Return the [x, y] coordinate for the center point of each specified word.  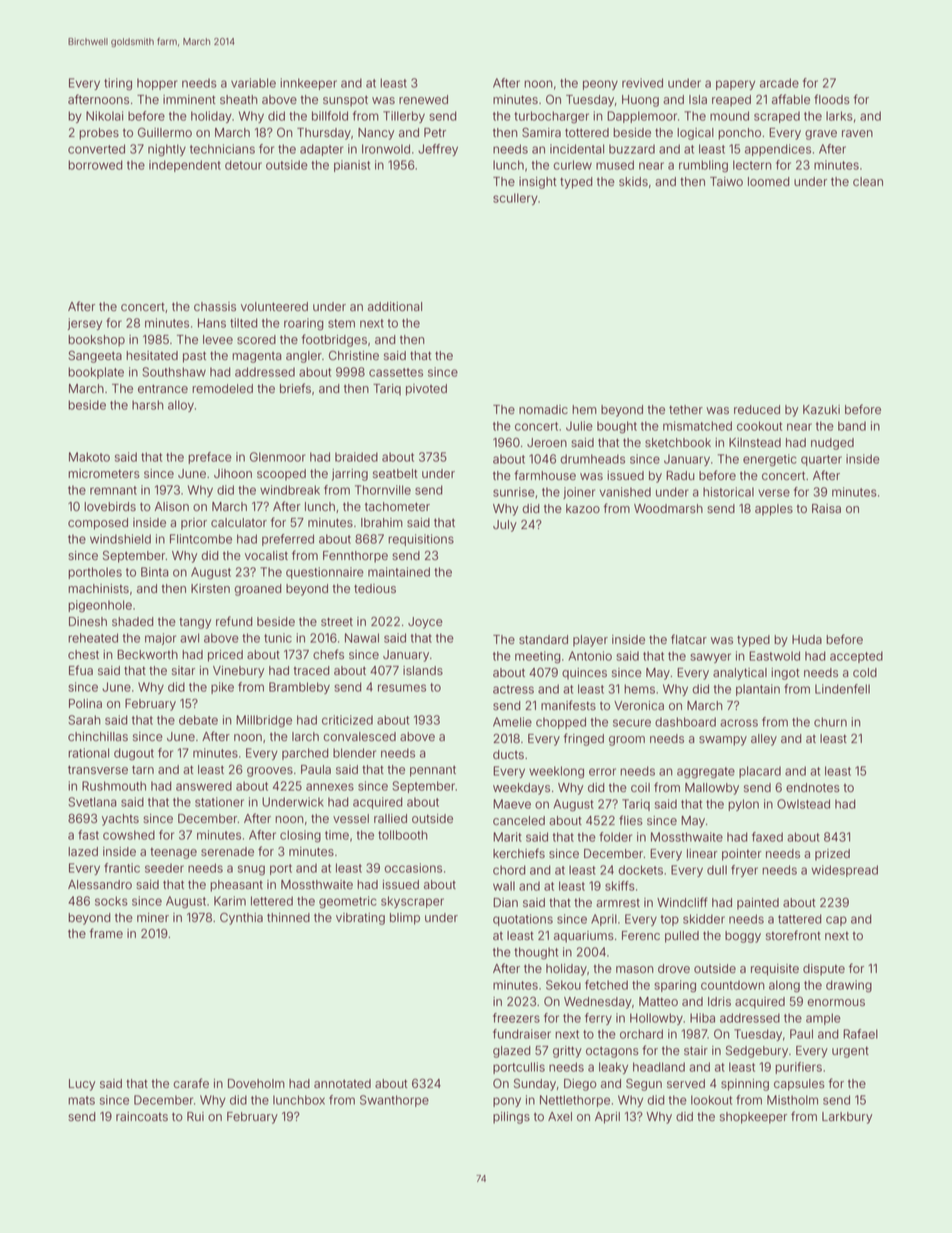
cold [865, 673]
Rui [195, 1116]
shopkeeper [753, 1118]
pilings [511, 1118]
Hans [212, 323]
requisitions [421, 540]
